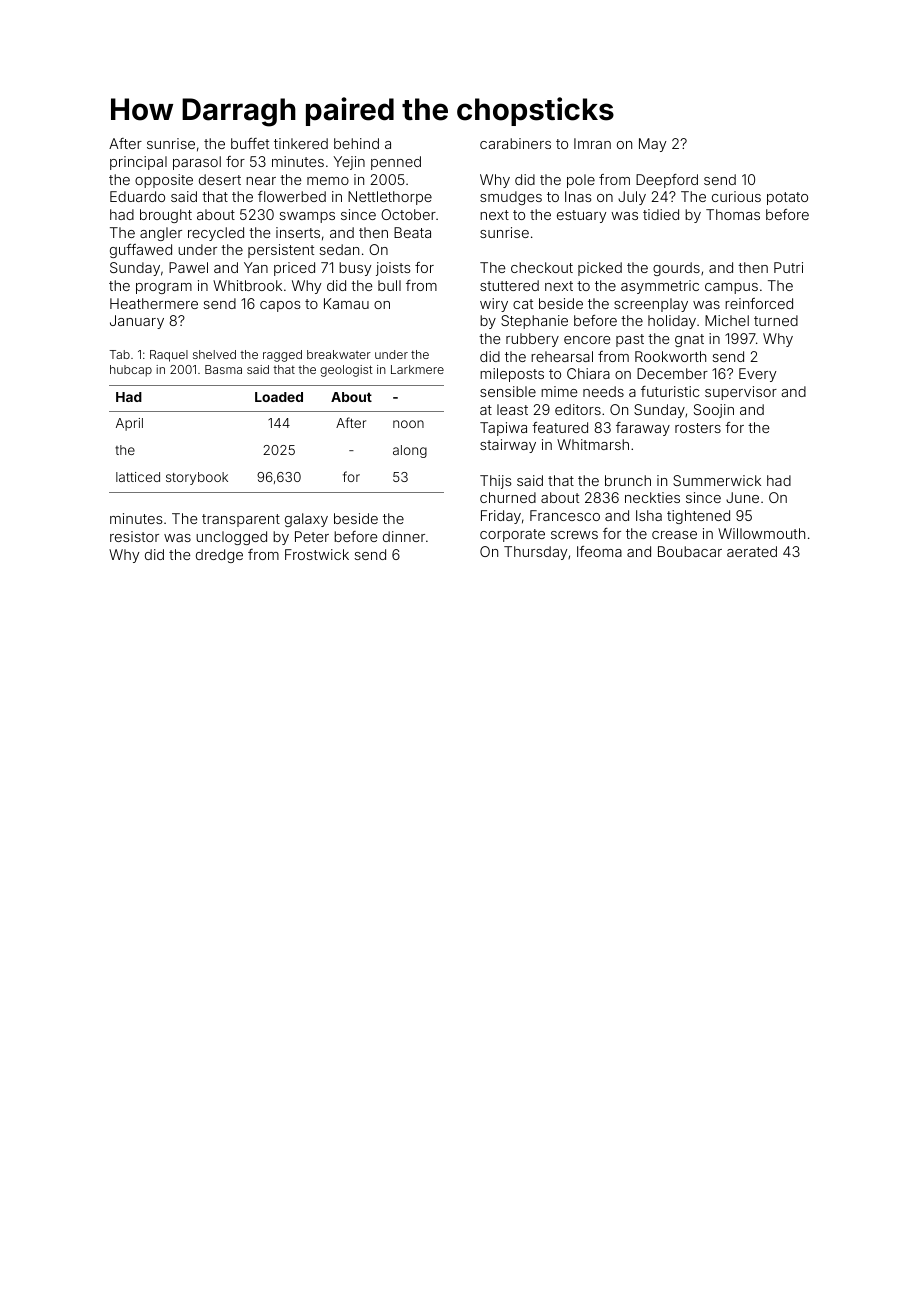 This page has width=924, height=1308. What do you see at coordinates (717, 480) in the page?
I see `Summerwick` at bounding box center [717, 480].
